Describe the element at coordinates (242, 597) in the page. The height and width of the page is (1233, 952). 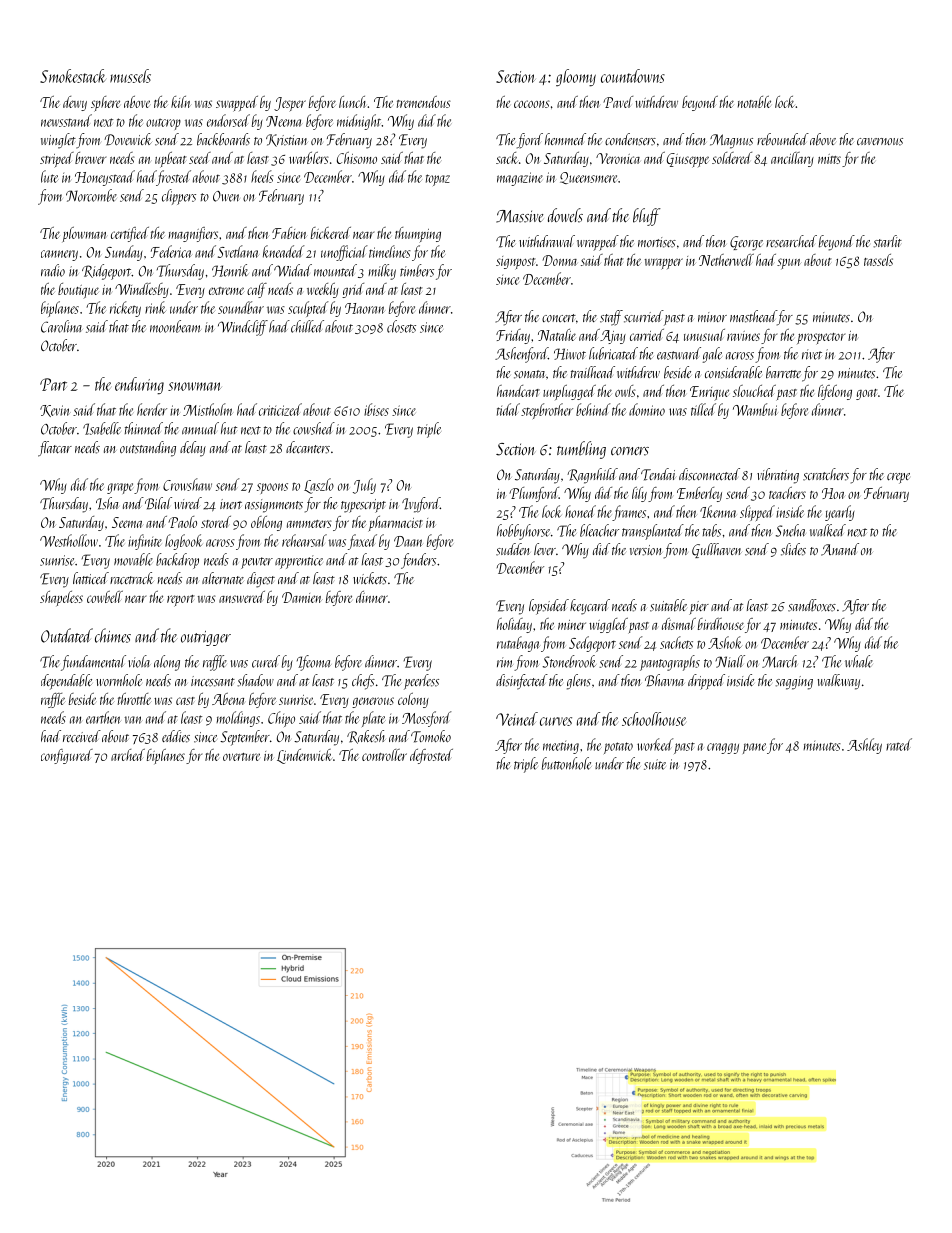
I see `answered` at that location.
